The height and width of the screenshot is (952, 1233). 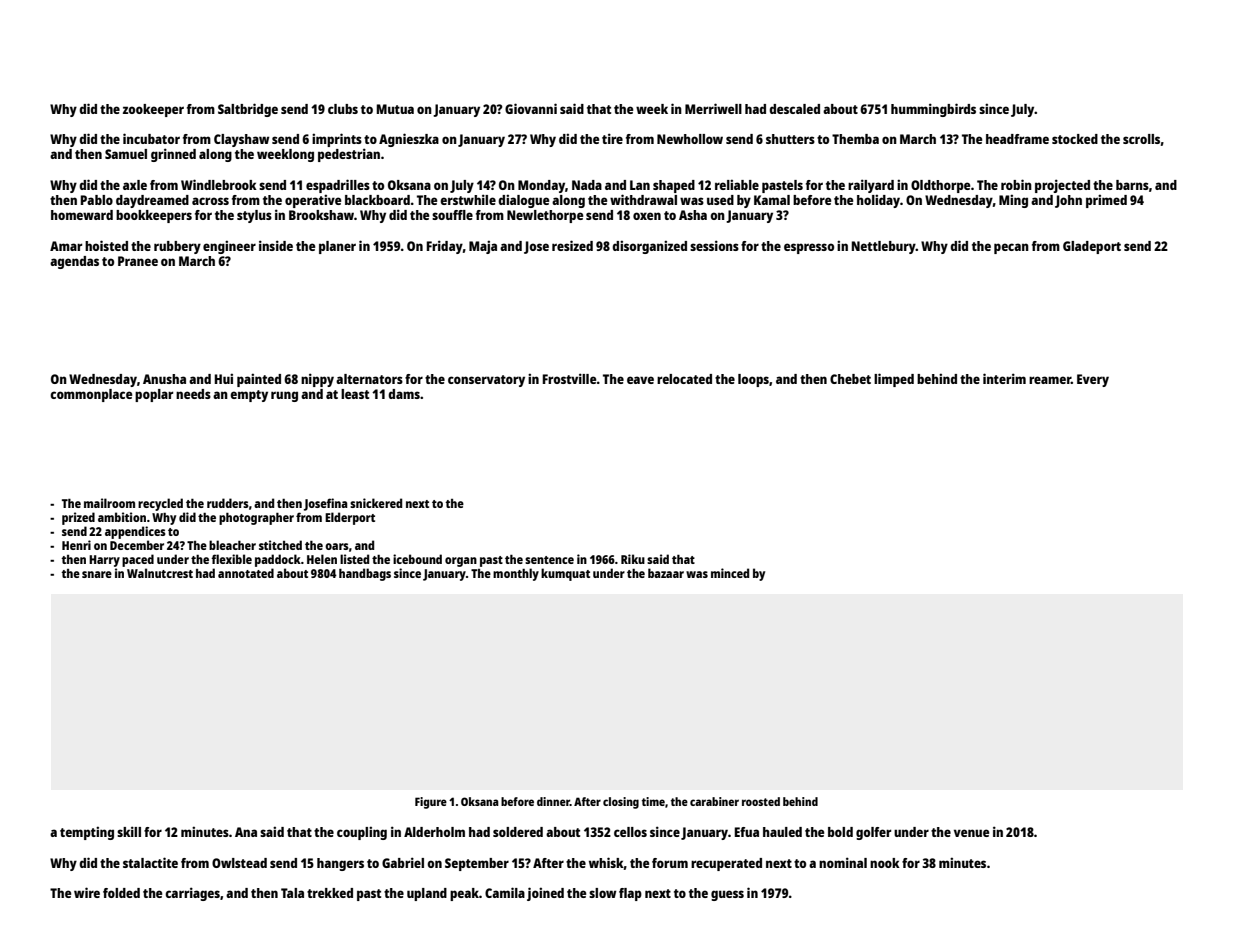 What do you see at coordinates (121, 893) in the screenshot?
I see `folded` at bounding box center [121, 893].
